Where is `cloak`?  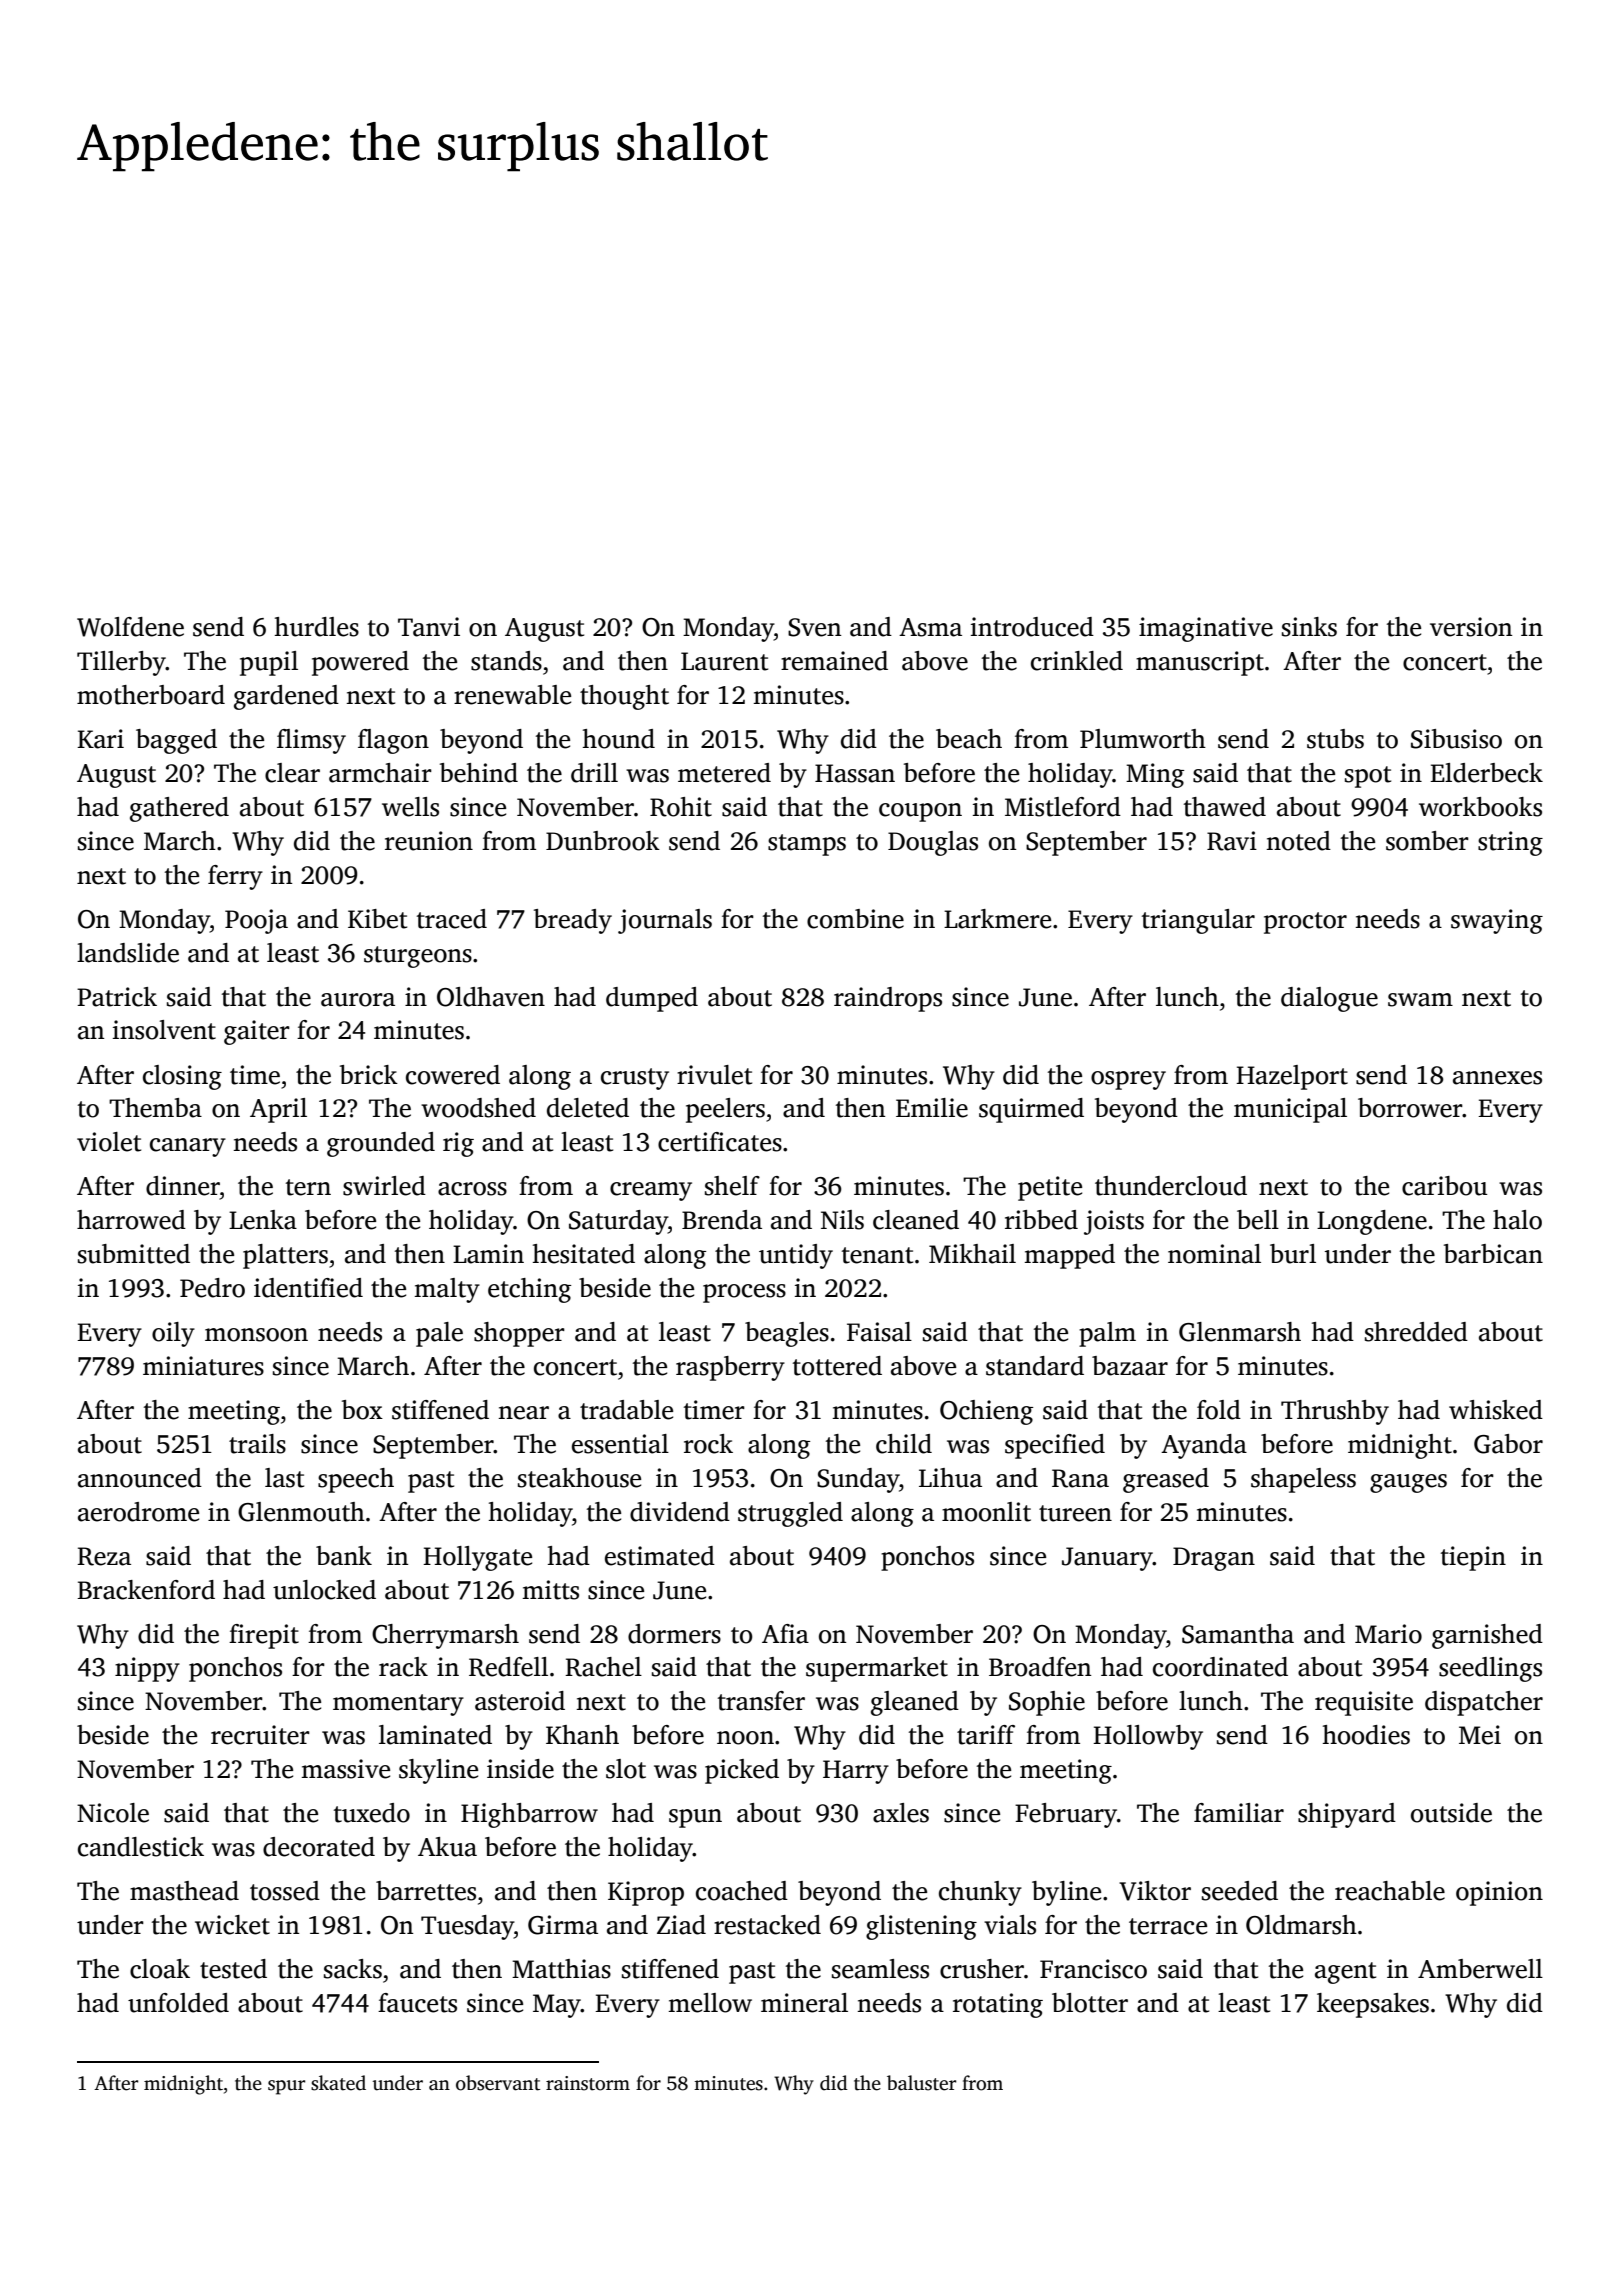
cloak is located at coordinates (160, 1969).
